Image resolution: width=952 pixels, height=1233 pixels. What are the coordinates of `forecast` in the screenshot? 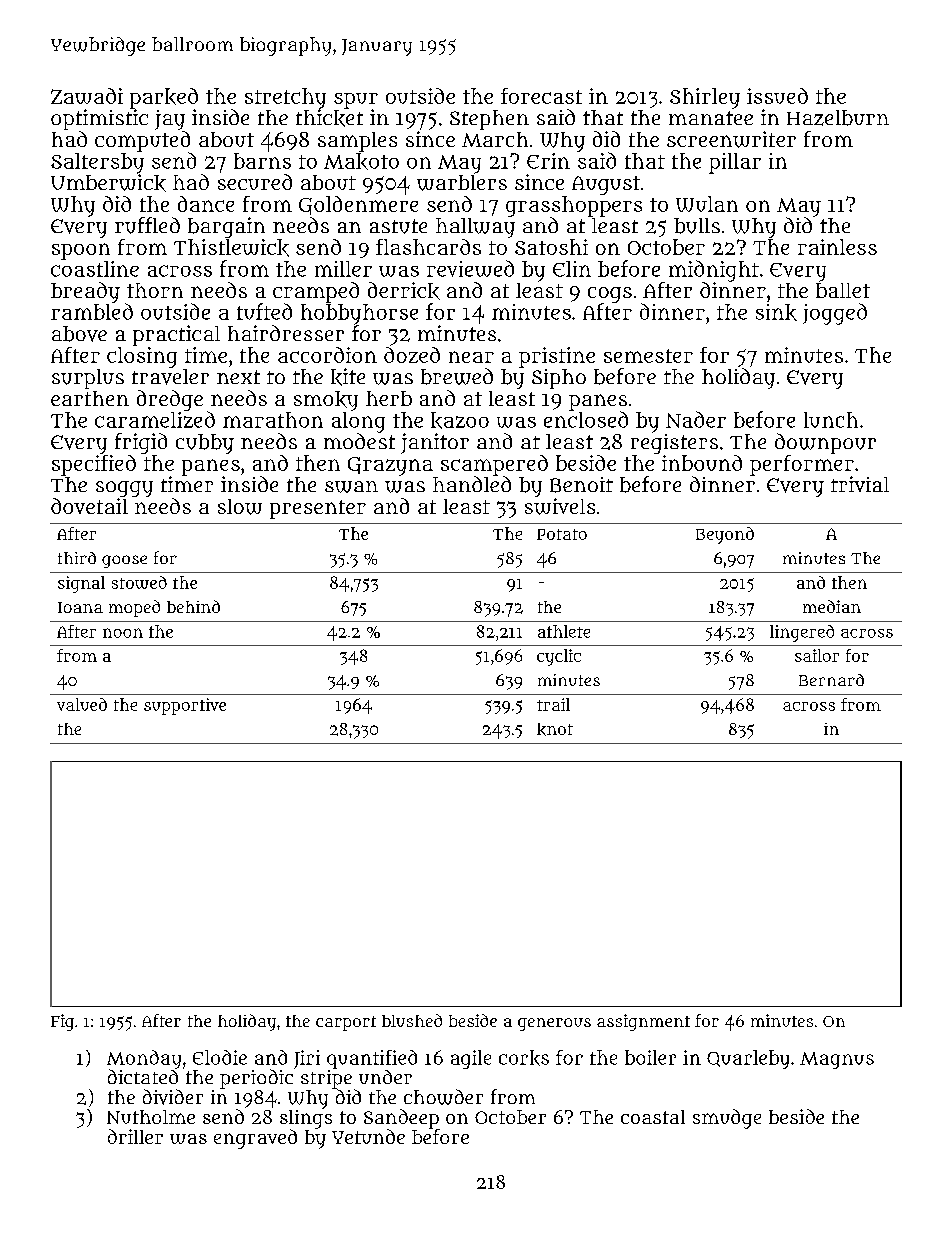 It's located at (541, 96).
